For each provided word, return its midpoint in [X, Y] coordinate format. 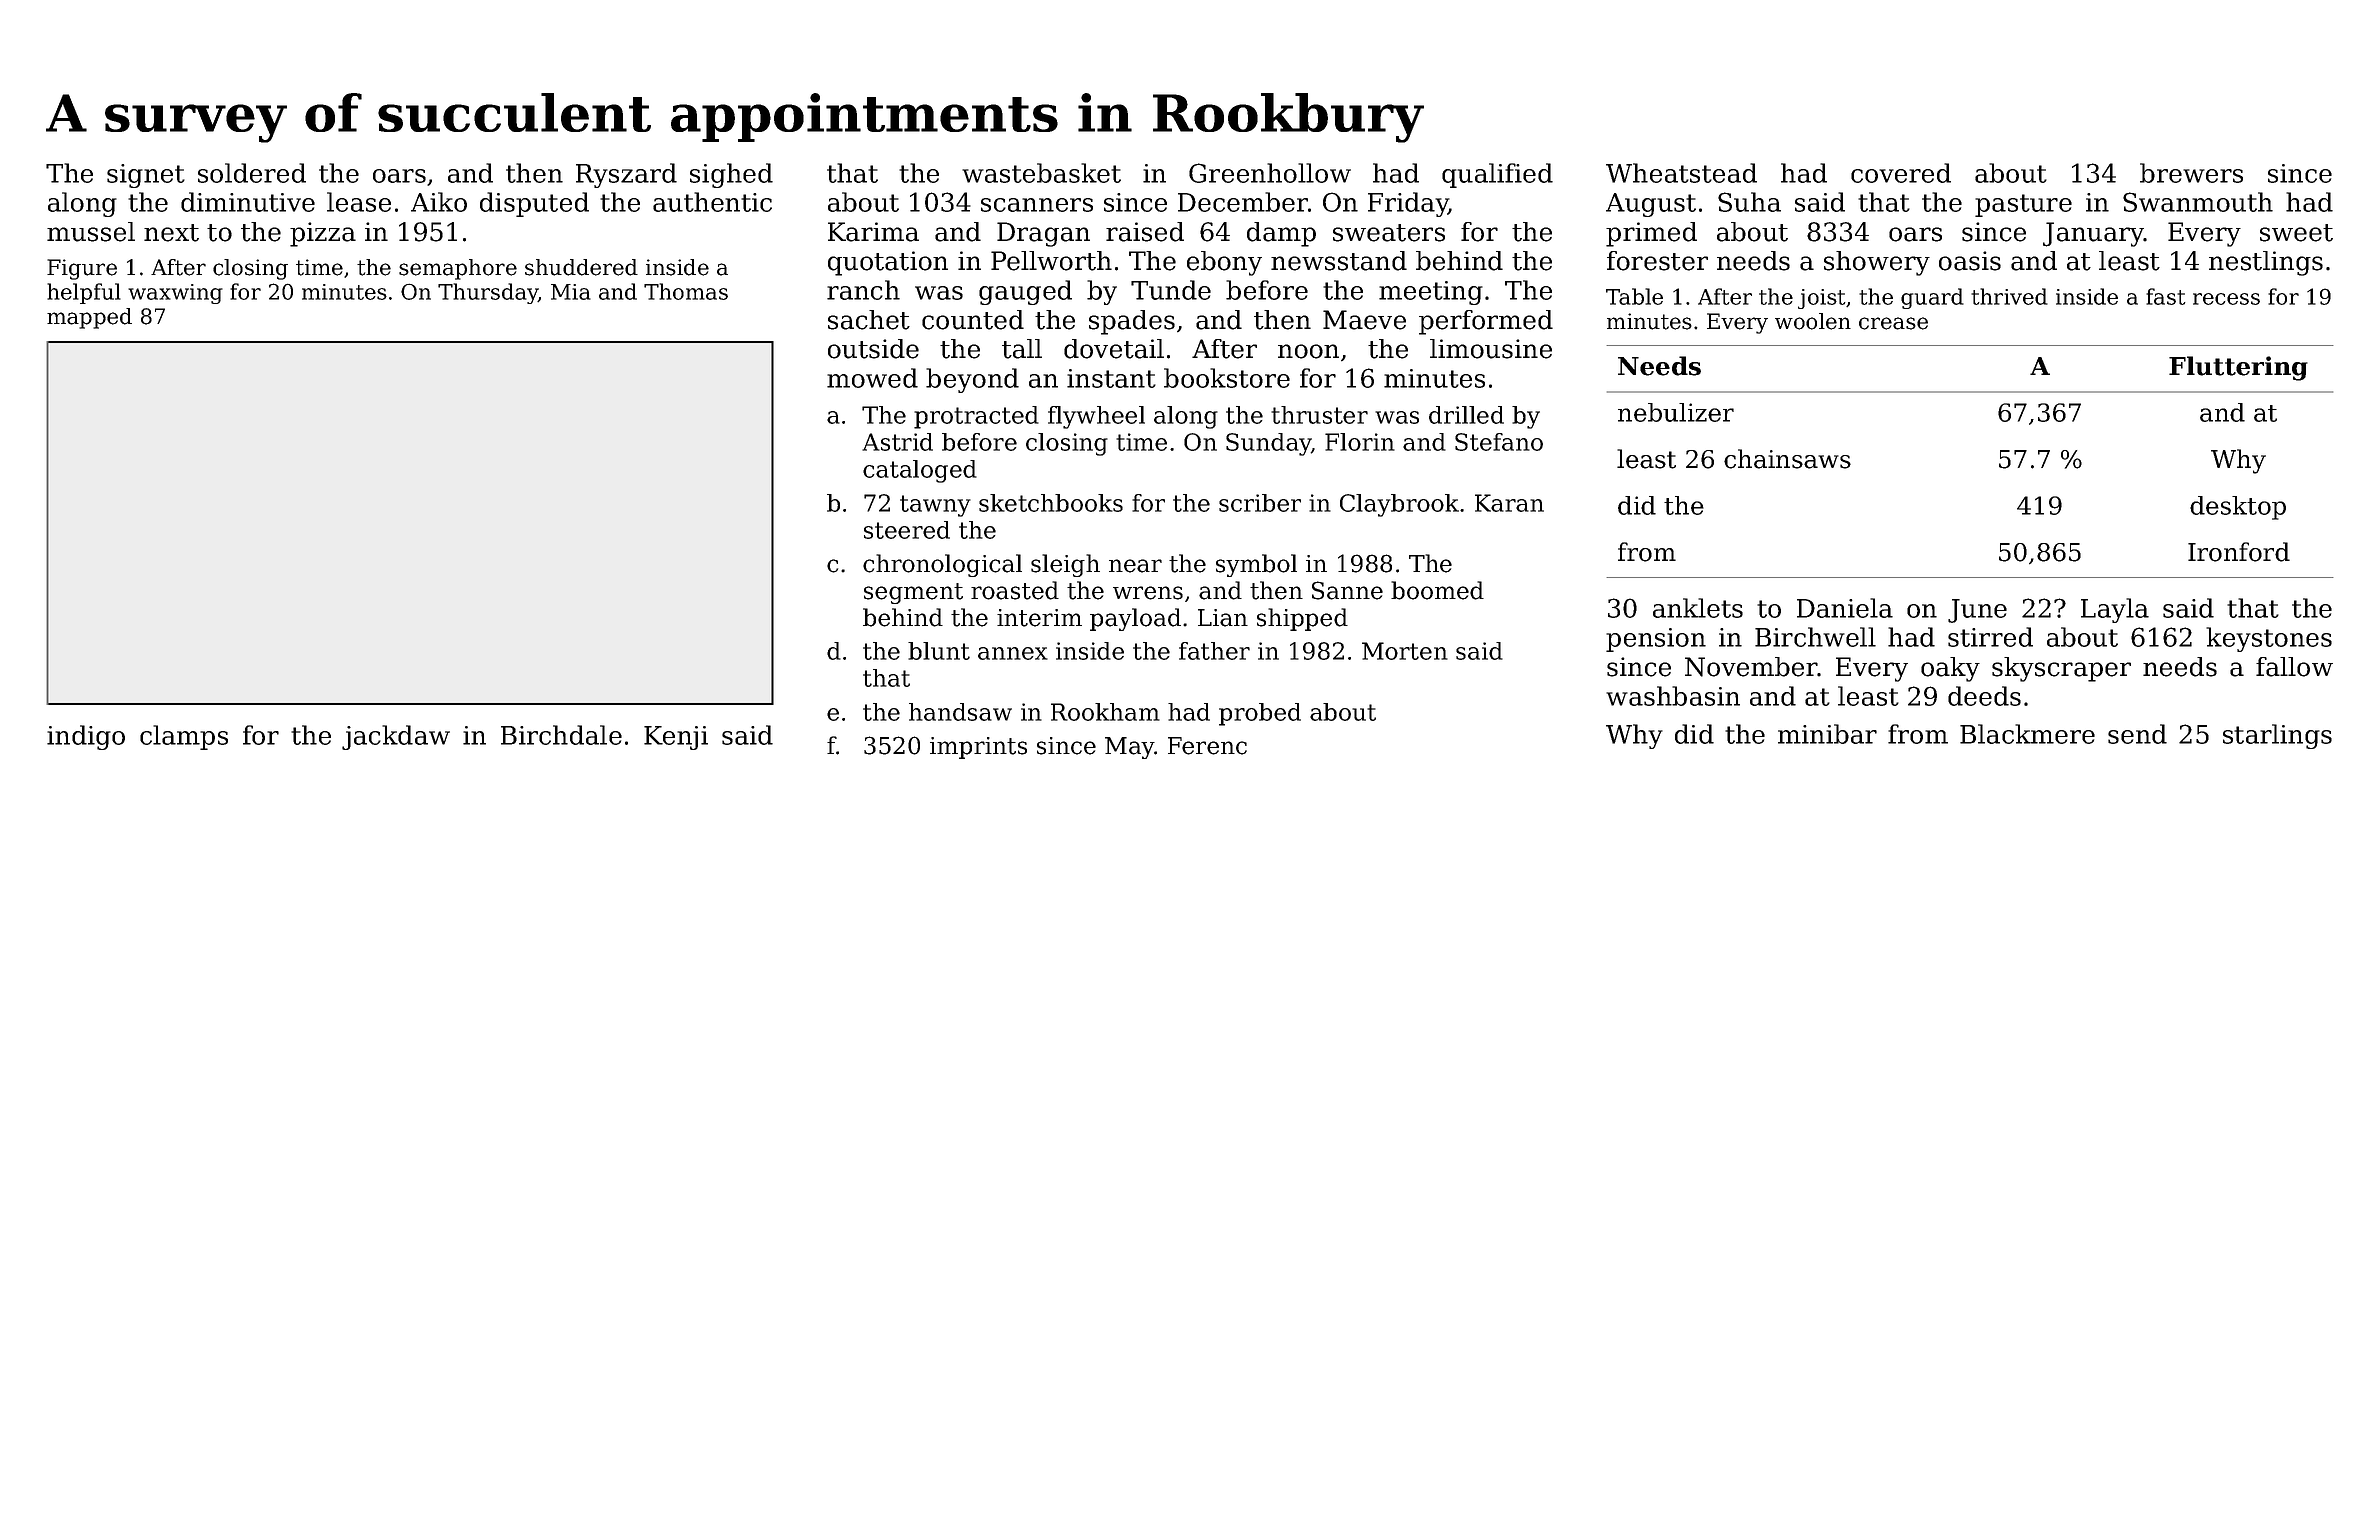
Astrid [897, 442]
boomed [1437, 590]
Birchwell [1815, 637]
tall [1022, 349]
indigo [86, 737]
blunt [939, 651]
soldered [252, 173]
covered [1901, 173]
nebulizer [1676, 412]
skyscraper [2061, 669]
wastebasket [1041, 173]
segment [913, 593]
